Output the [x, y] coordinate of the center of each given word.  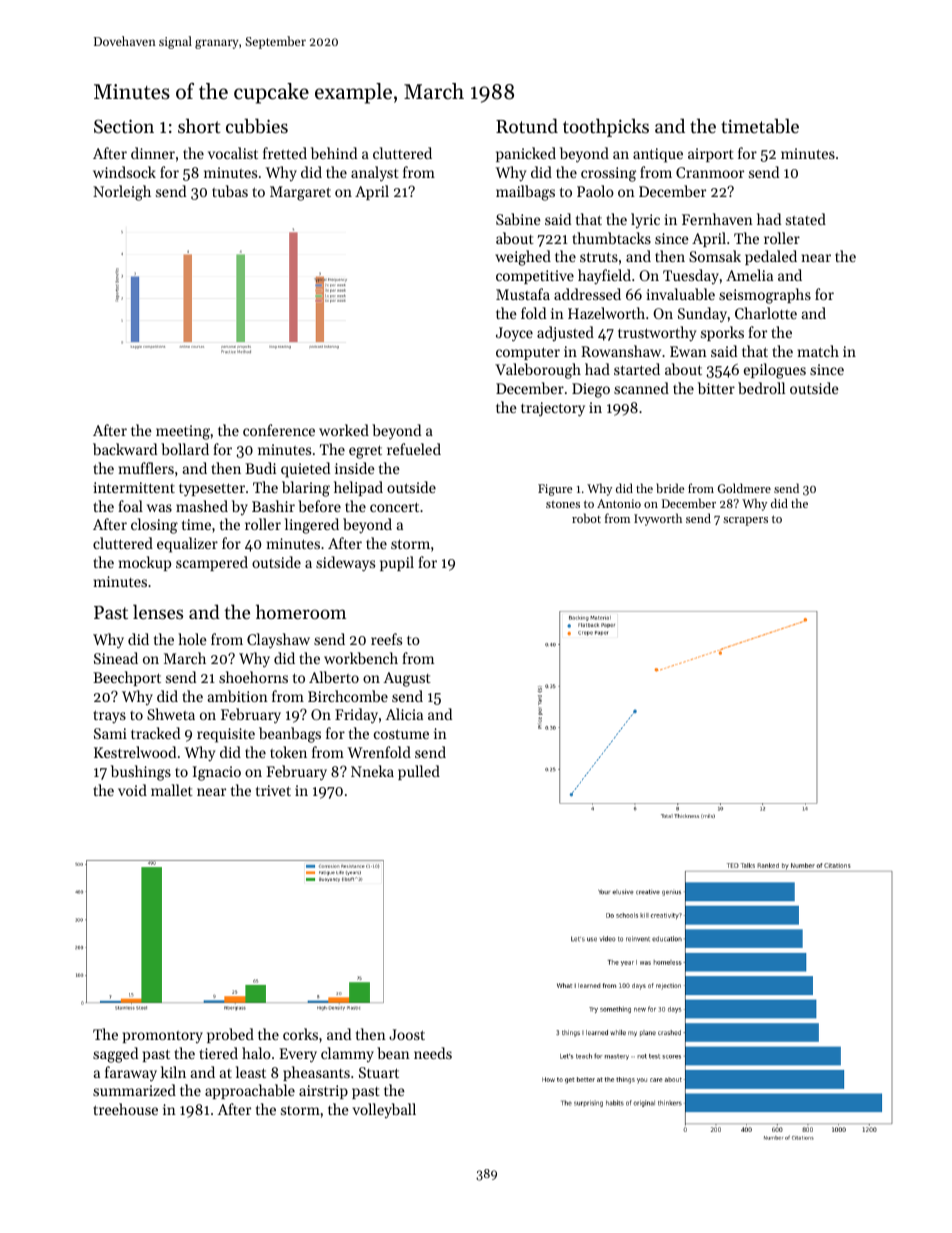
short [199, 125]
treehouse [125, 1109]
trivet [273, 790]
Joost [407, 1034]
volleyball [384, 1110]
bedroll [761, 388]
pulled [419, 772]
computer [528, 353]
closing [154, 526]
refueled [414, 449]
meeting [183, 432]
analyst [375, 174]
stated [806, 219]
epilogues [775, 371]
